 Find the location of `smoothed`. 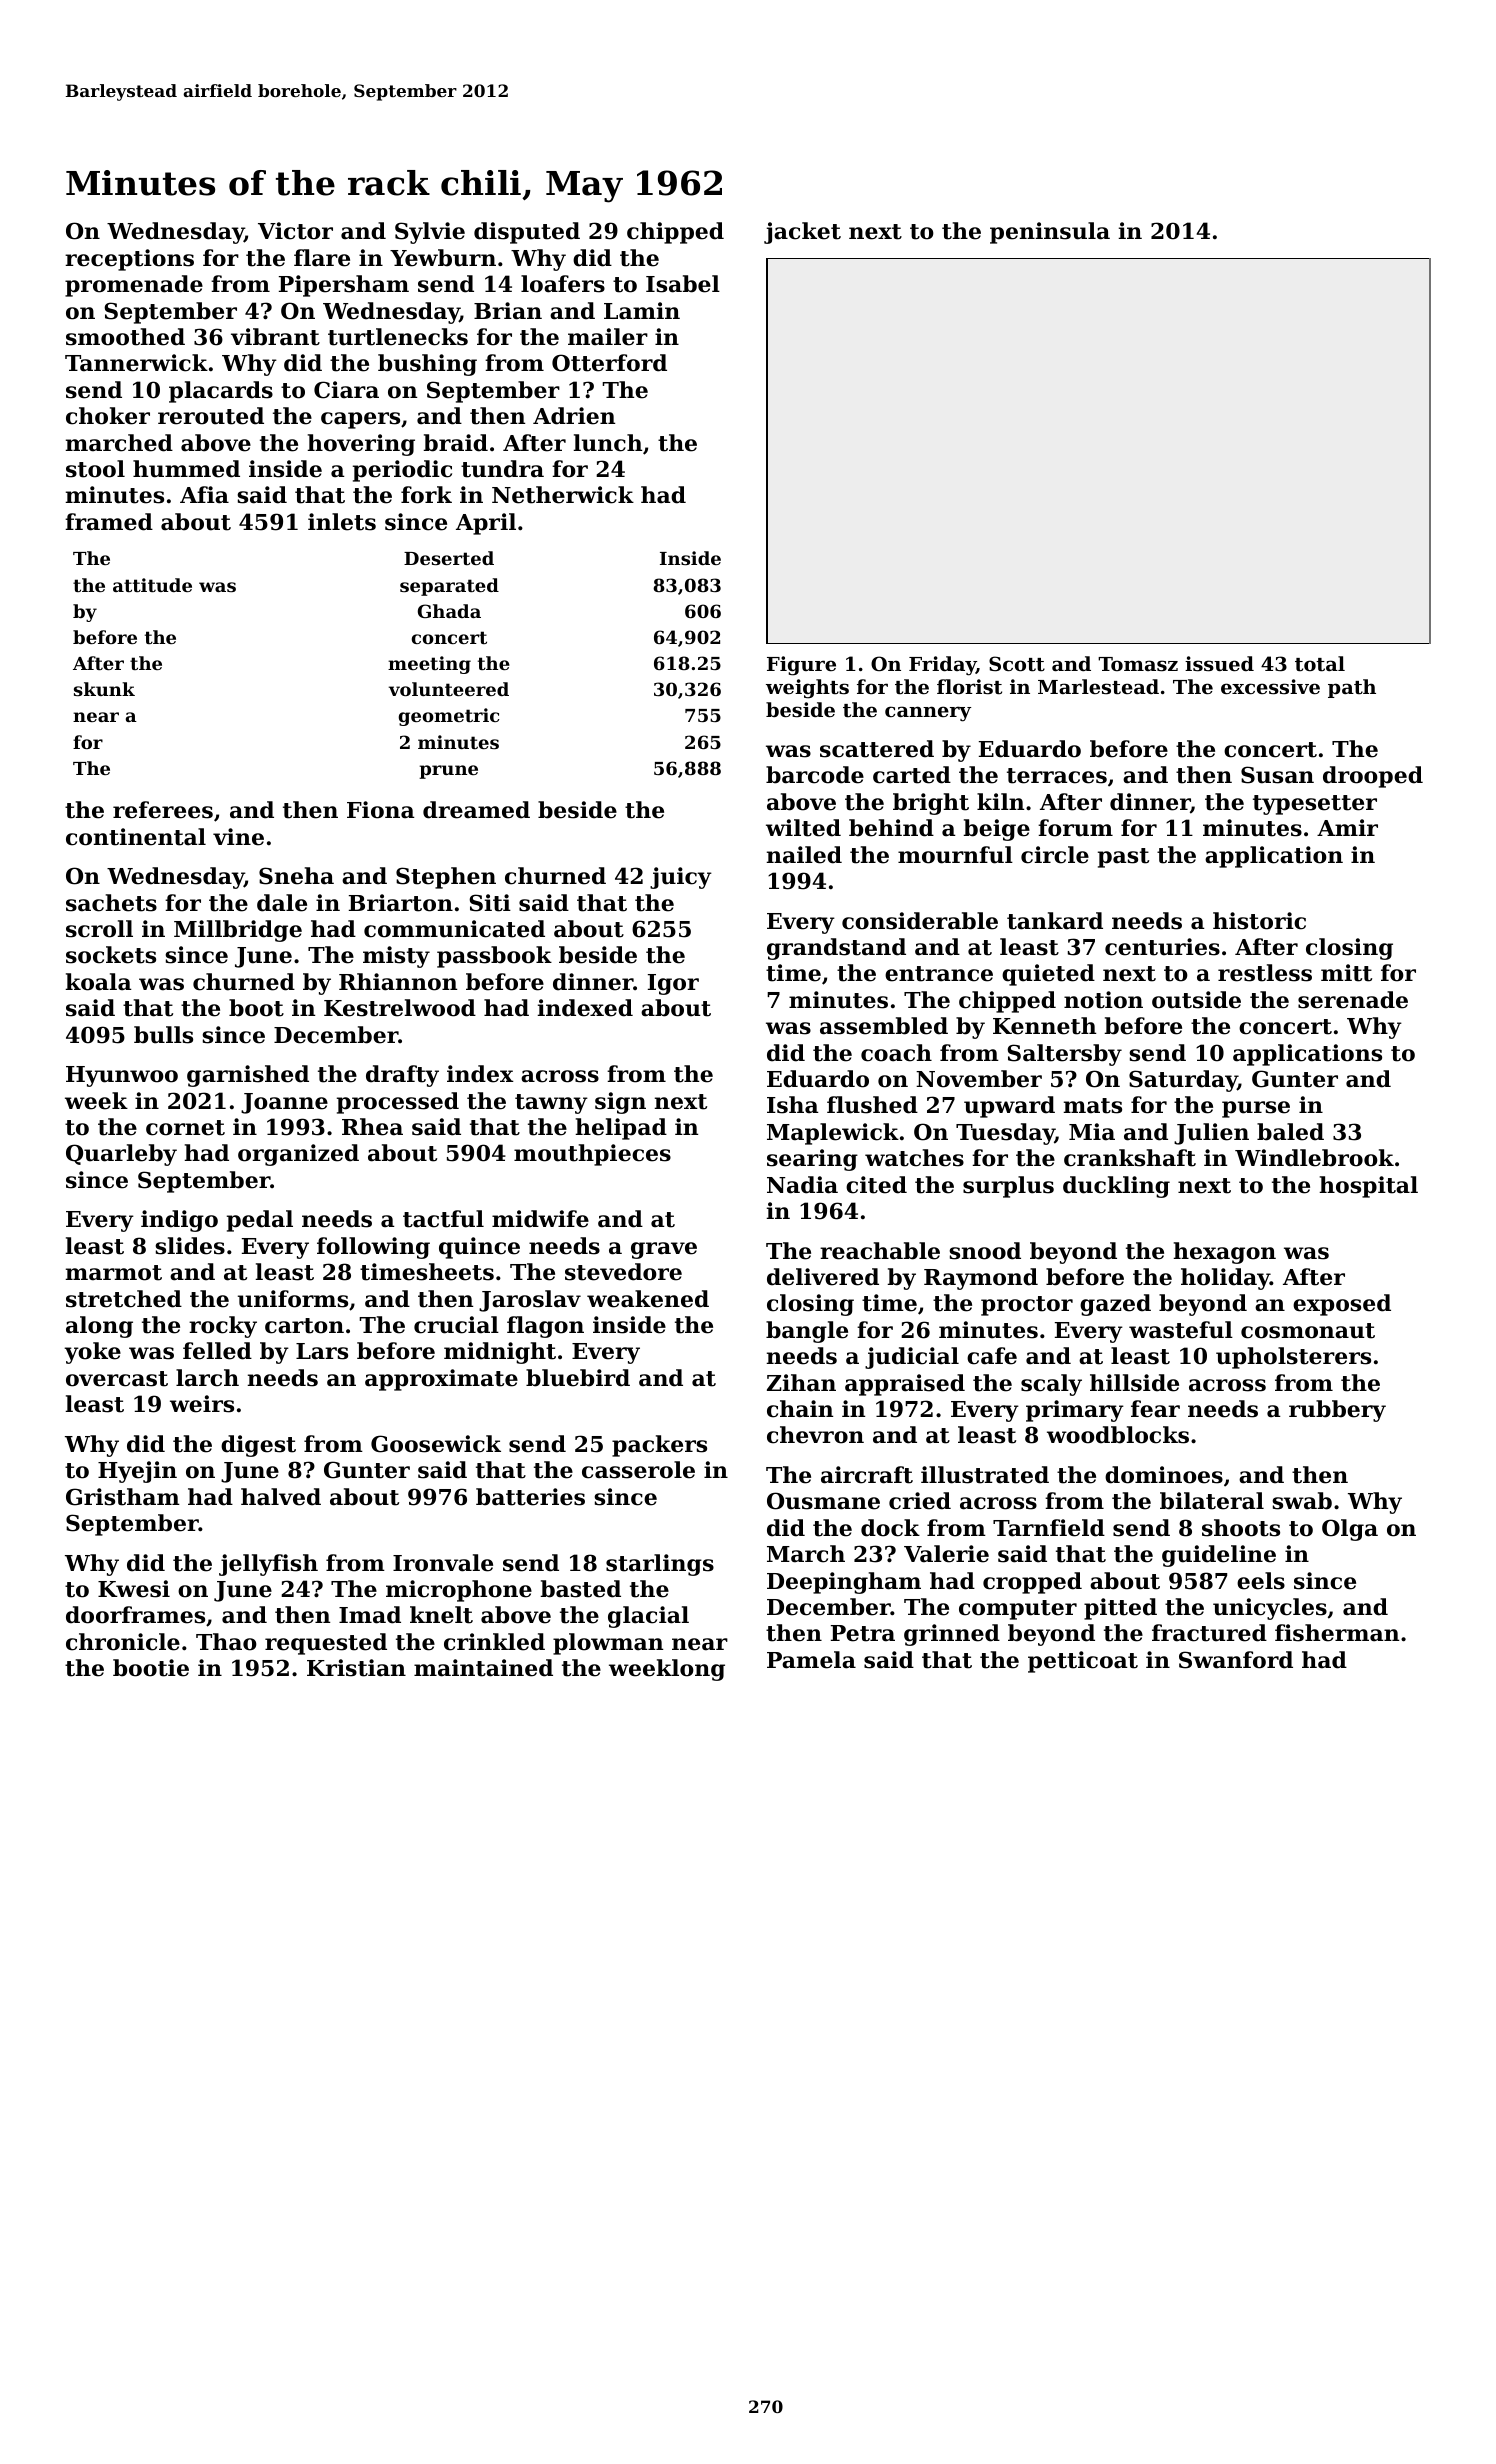

smoothed is located at coordinates (125, 337).
